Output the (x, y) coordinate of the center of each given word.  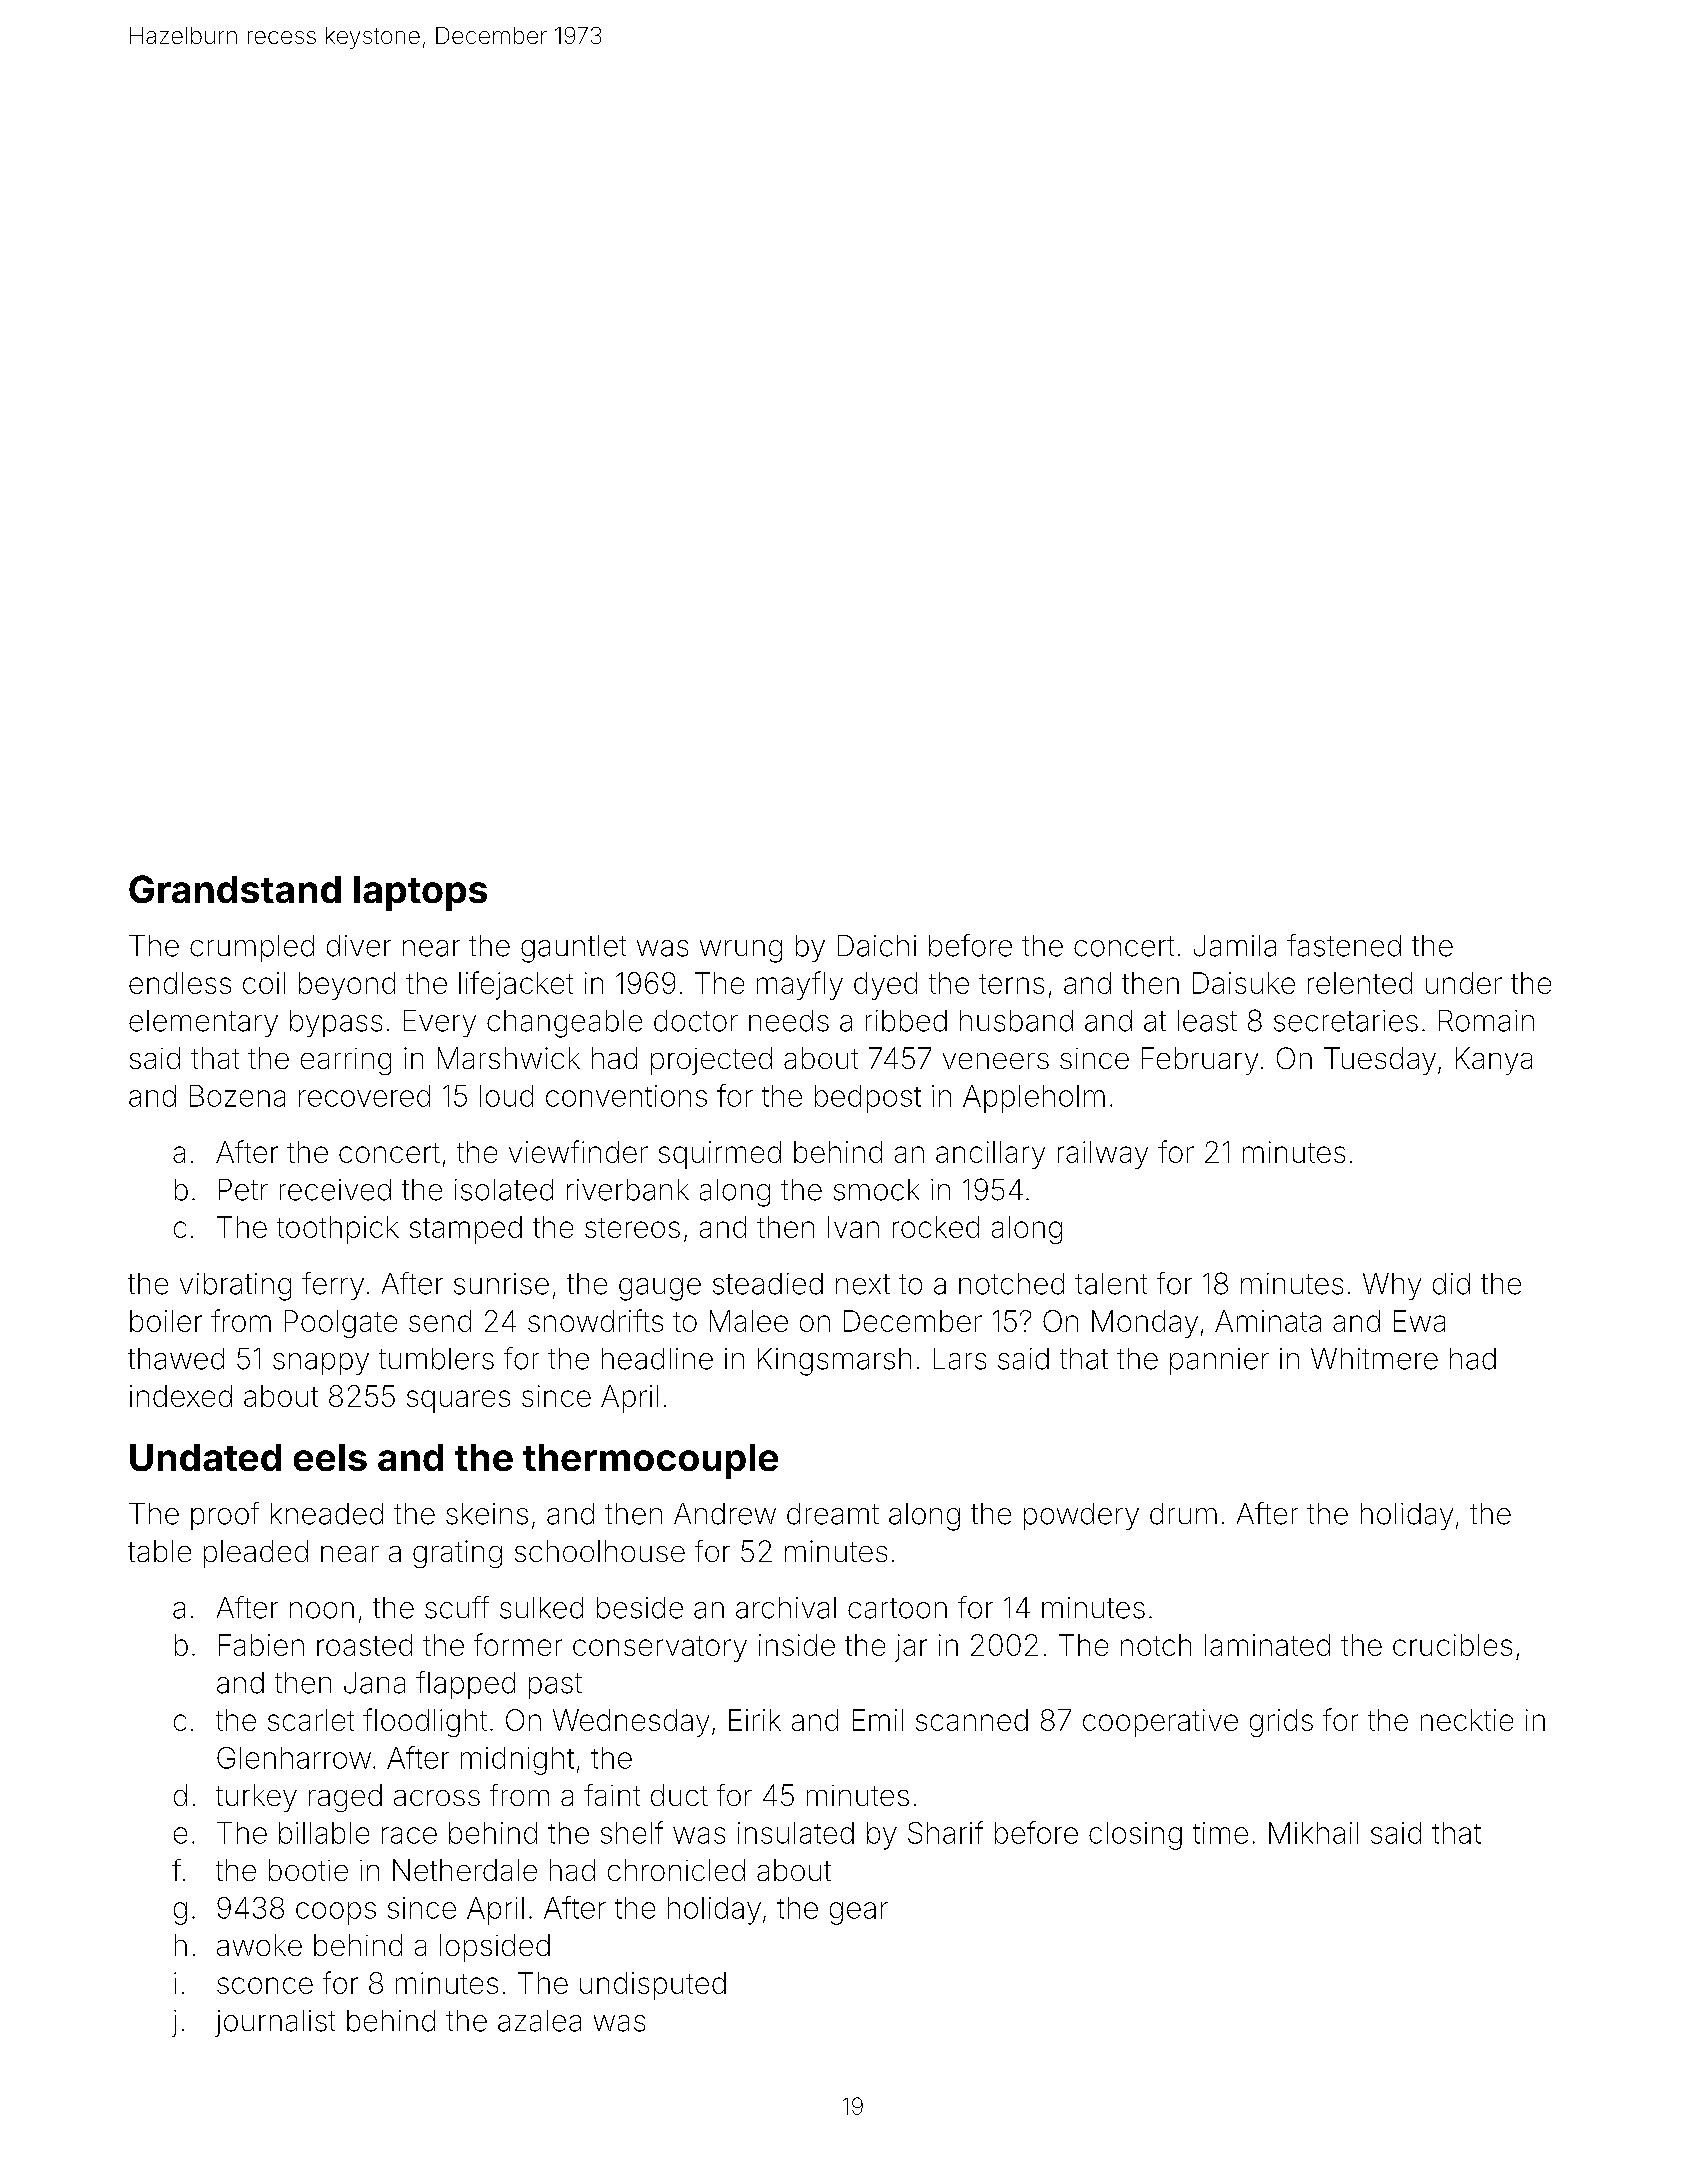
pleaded (256, 1554)
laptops (420, 893)
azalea (539, 2021)
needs (789, 1021)
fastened (1344, 945)
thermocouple (650, 1461)
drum (1183, 1514)
